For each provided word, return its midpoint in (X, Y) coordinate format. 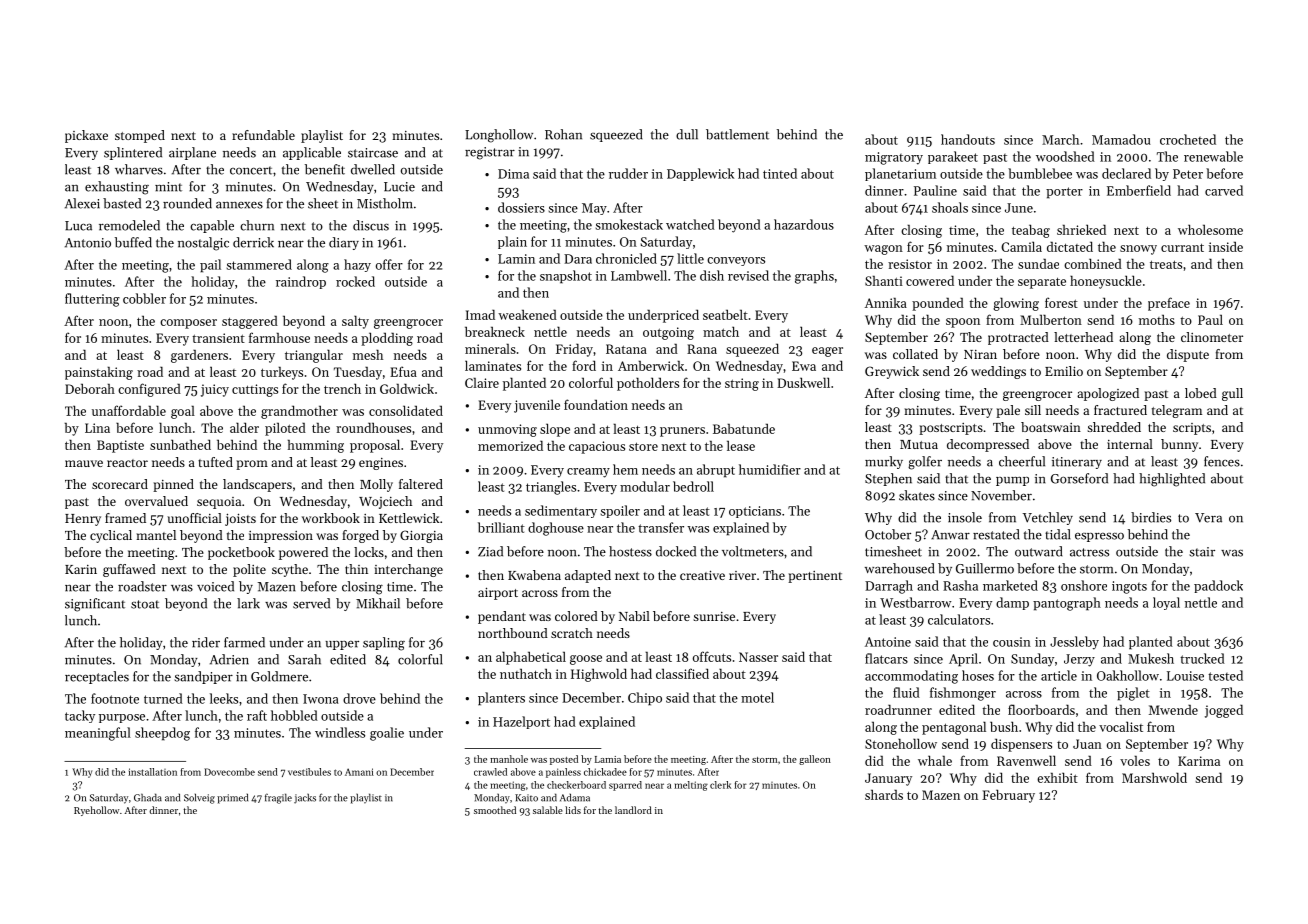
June (1019, 208)
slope (555, 430)
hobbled (294, 715)
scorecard (120, 484)
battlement (737, 134)
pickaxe (86, 136)
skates (917, 495)
